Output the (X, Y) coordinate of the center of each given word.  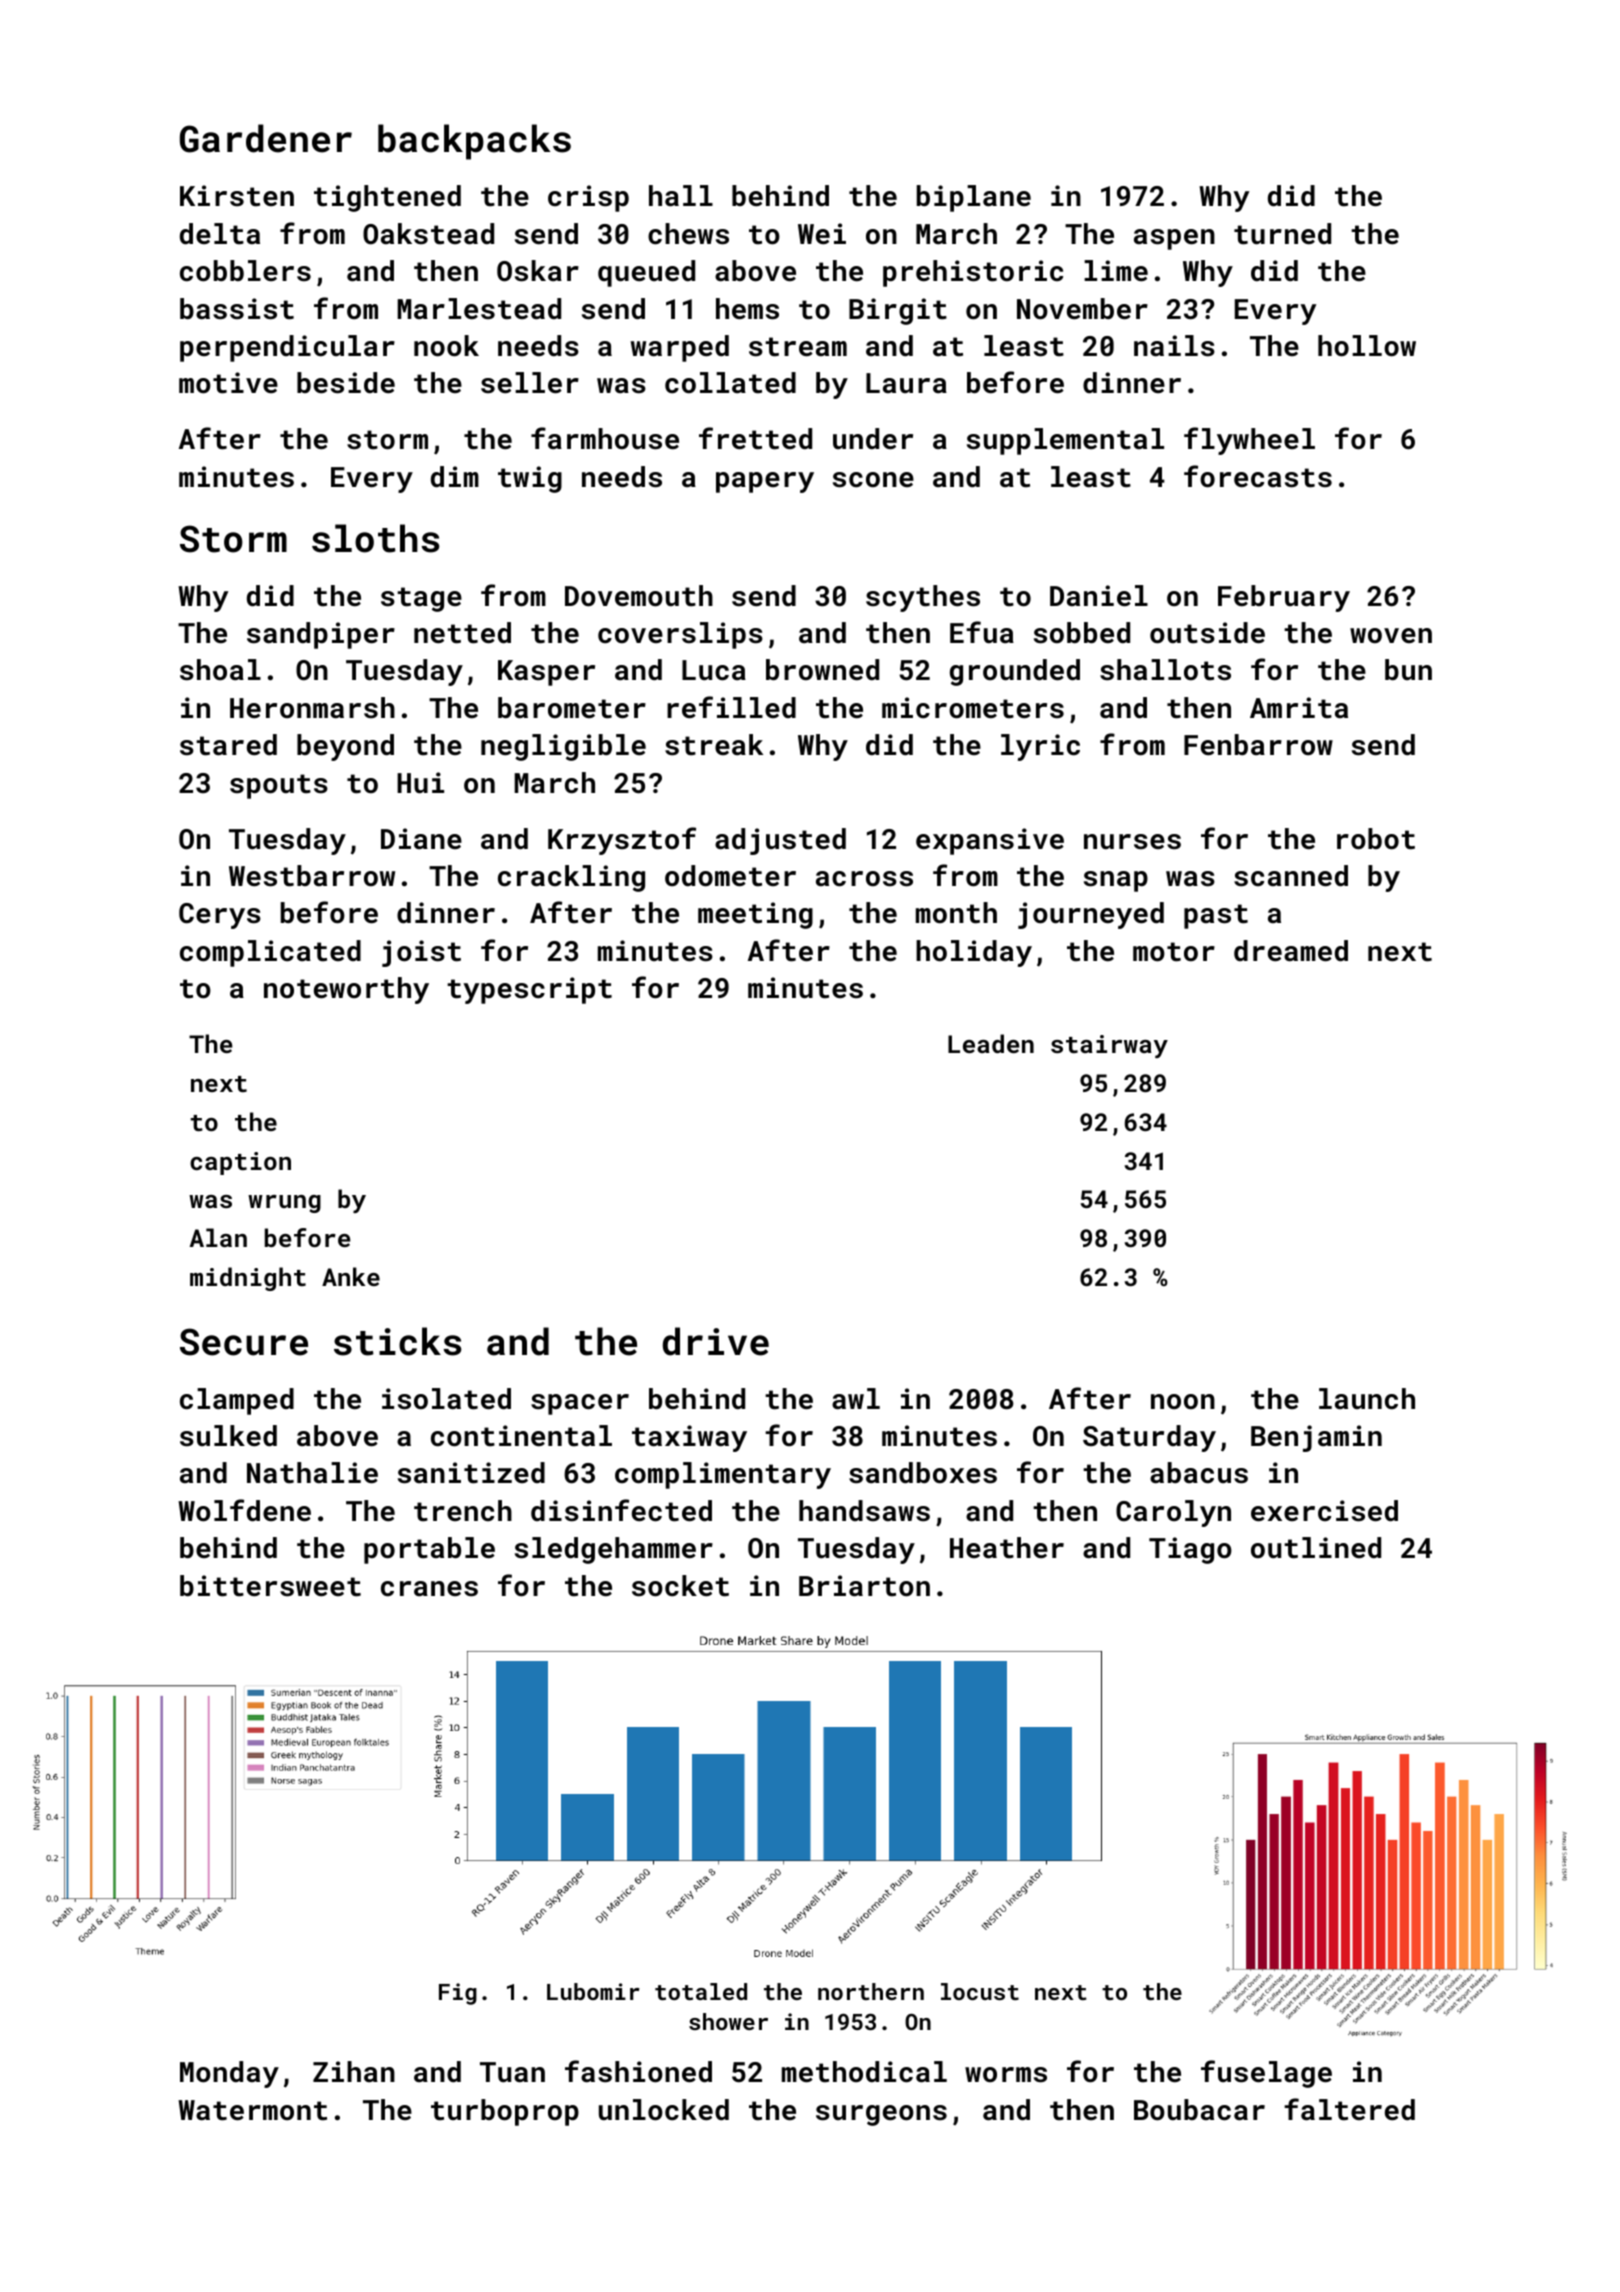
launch (1367, 1399)
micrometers (973, 708)
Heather (1007, 1548)
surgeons (881, 2115)
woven (1391, 635)
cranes (429, 1589)
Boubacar (1199, 2110)
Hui (420, 783)
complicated (270, 953)
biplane (974, 198)
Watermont (252, 2110)
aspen (1174, 239)
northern (871, 1991)
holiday (974, 953)
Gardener (266, 138)
